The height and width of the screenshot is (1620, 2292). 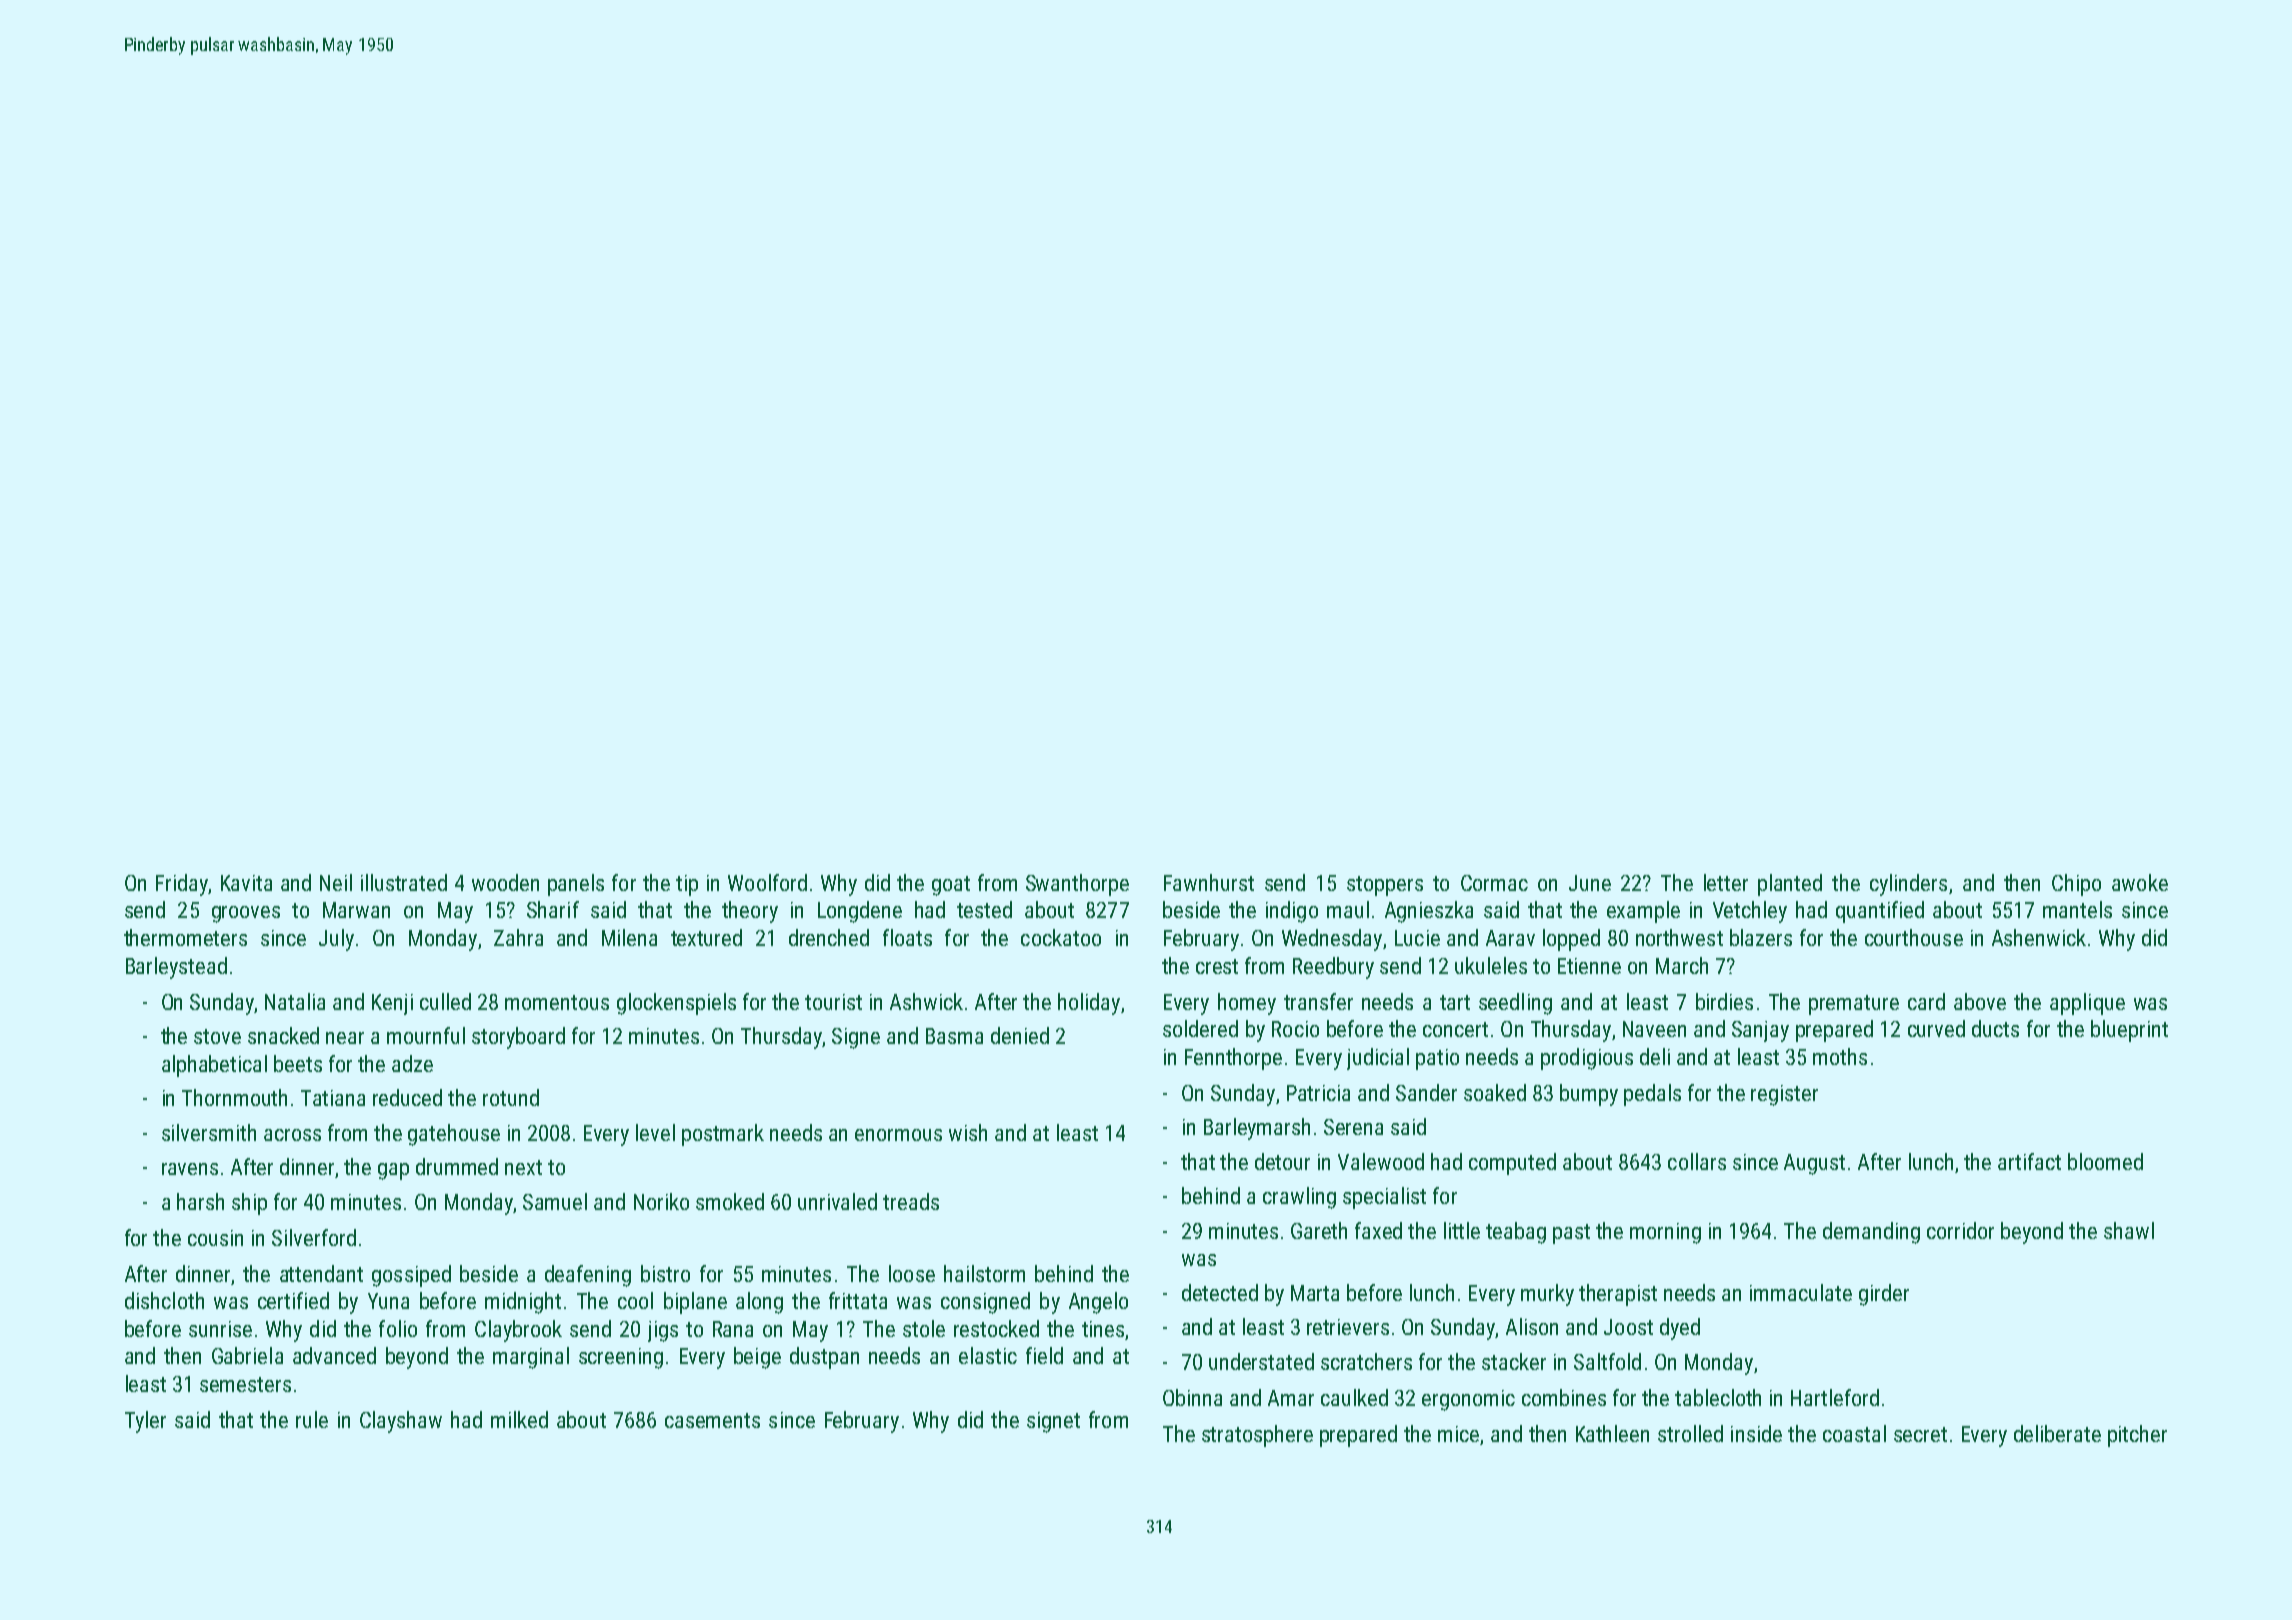 What do you see at coordinates (1854, 1005) in the screenshot?
I see `premature` at bounding box center [1854, 1005].
